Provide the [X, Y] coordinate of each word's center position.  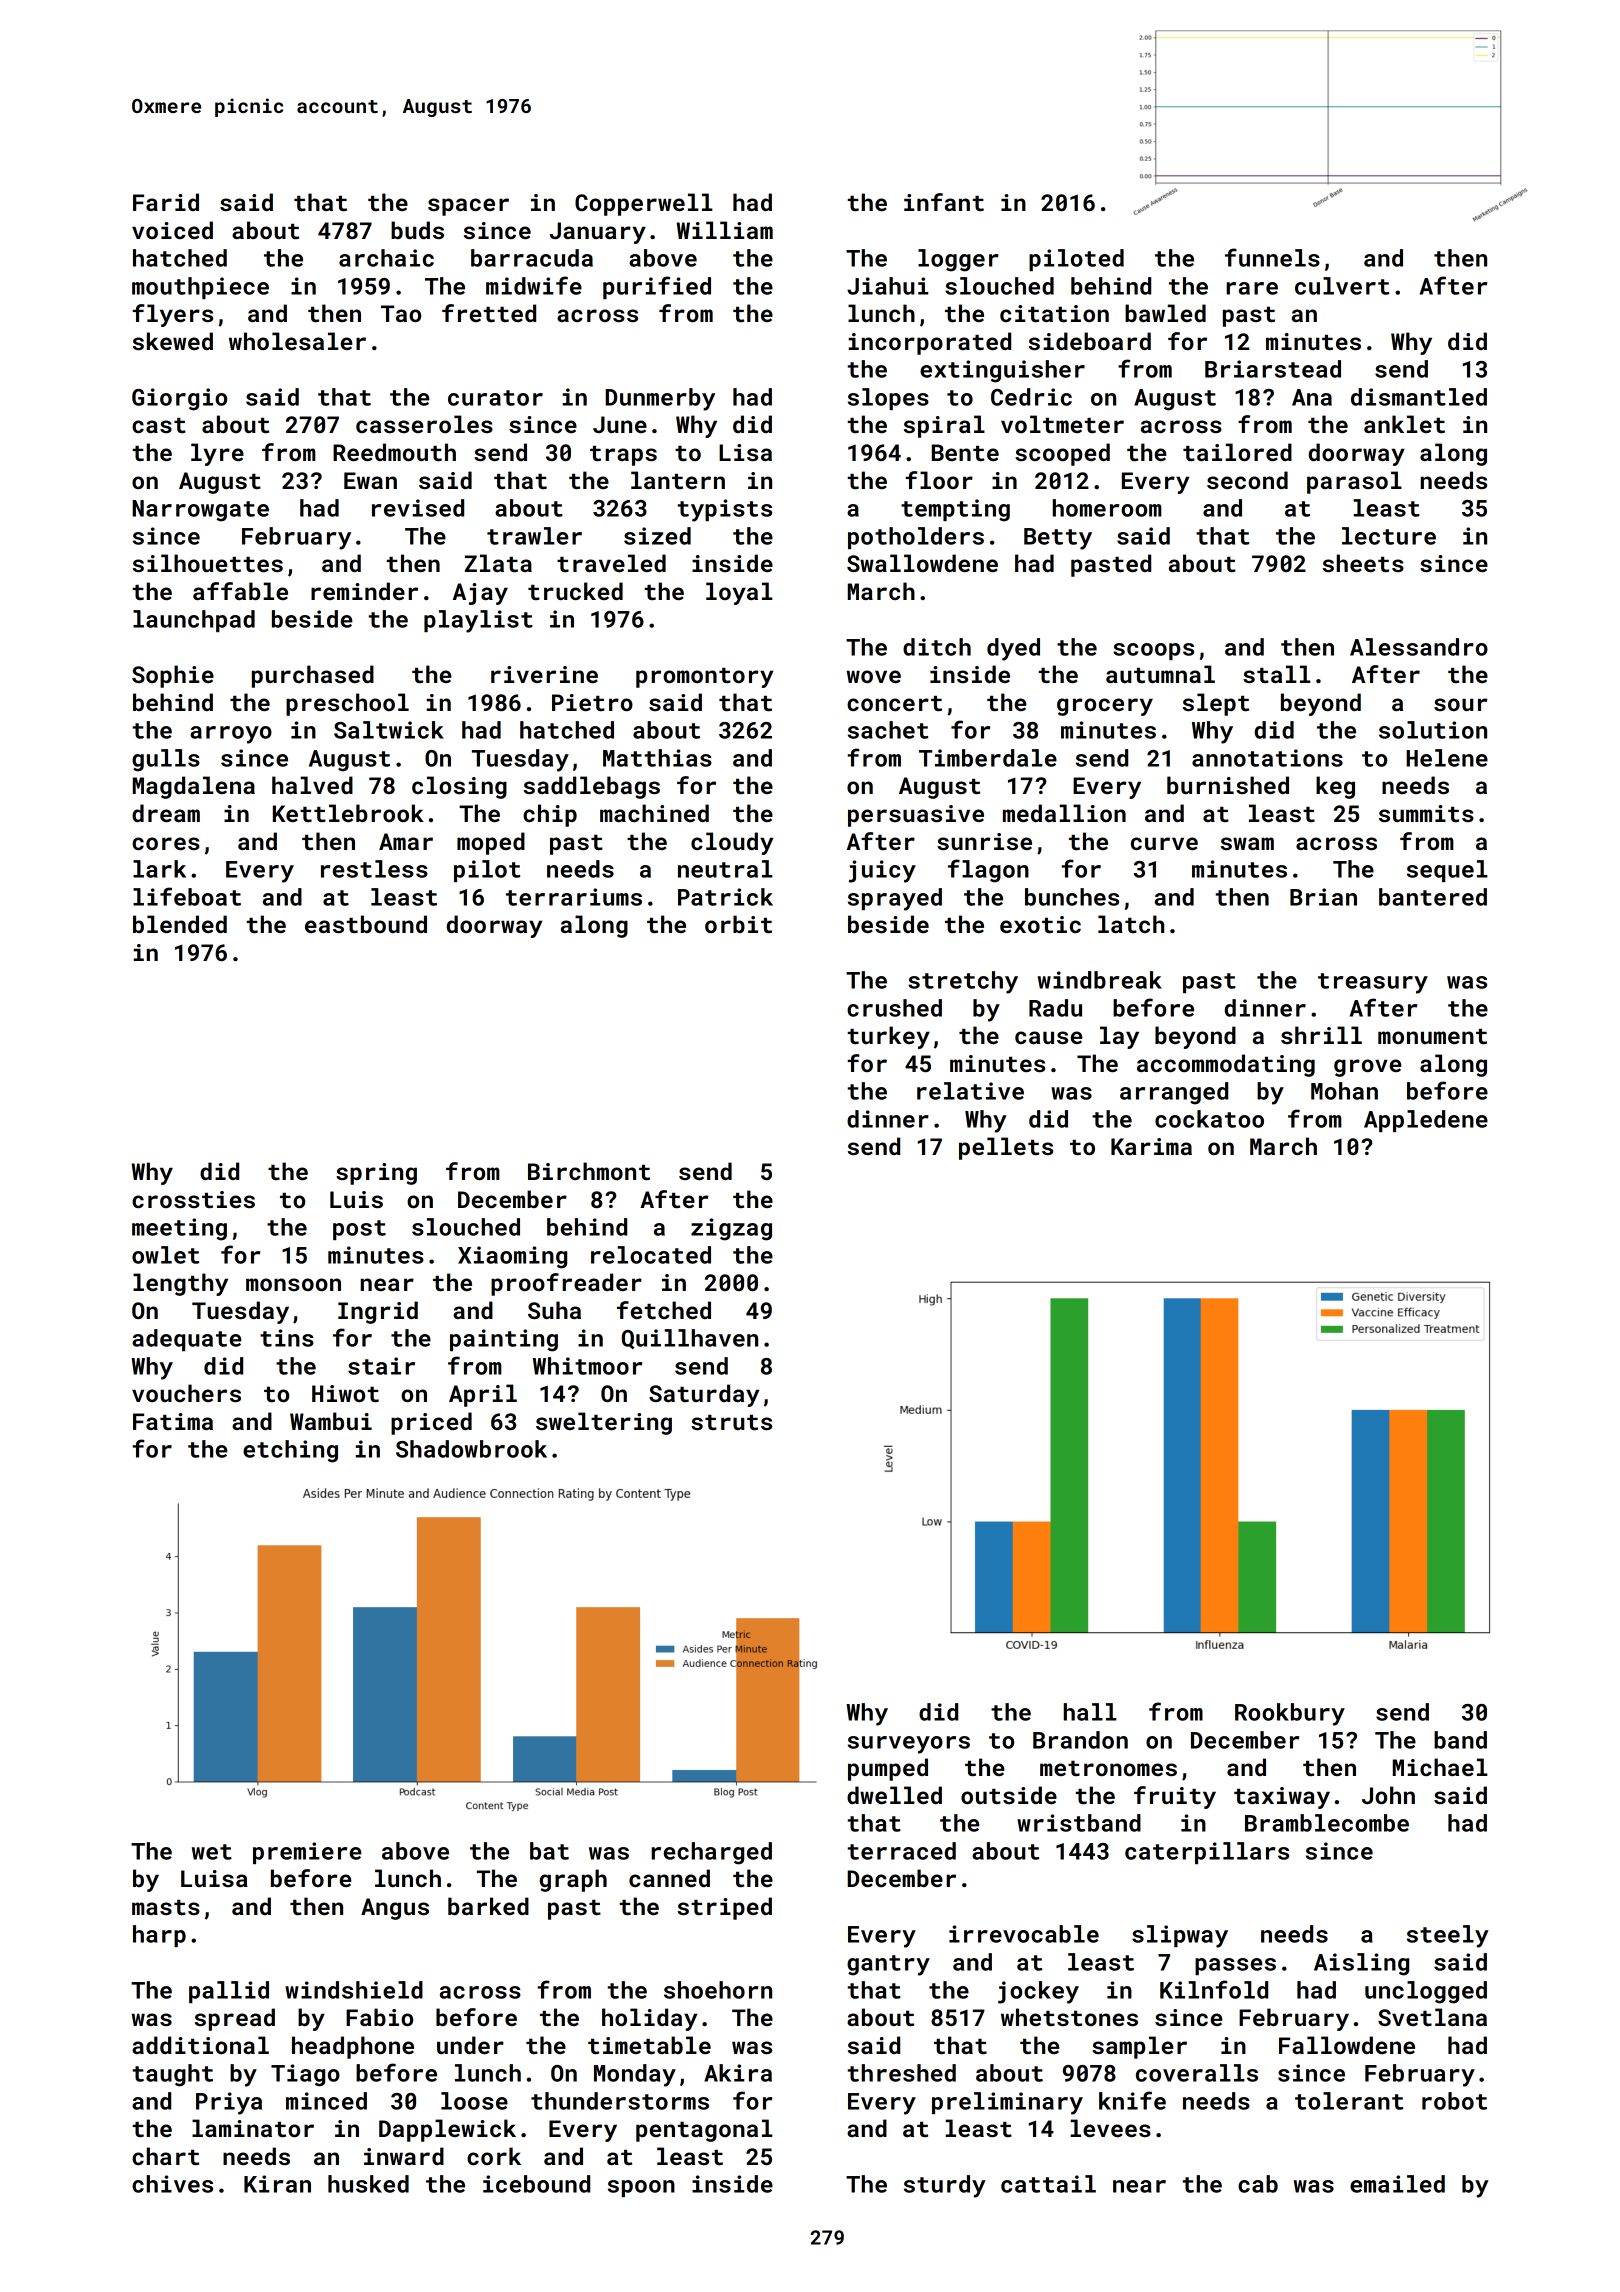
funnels [1272, 257]
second [1247, 480]
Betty [1058, 539]
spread [235, 2019]
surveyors [909, 1745]
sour [1460, 704]
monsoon [293, 1284]
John [1388, 1795]
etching [290, 1451]
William [724, 230]
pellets [1006, 1148]
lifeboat [187, 896]
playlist [478, 621]
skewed [173, 341]
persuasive [916, 816]
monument [1432, 1036]
